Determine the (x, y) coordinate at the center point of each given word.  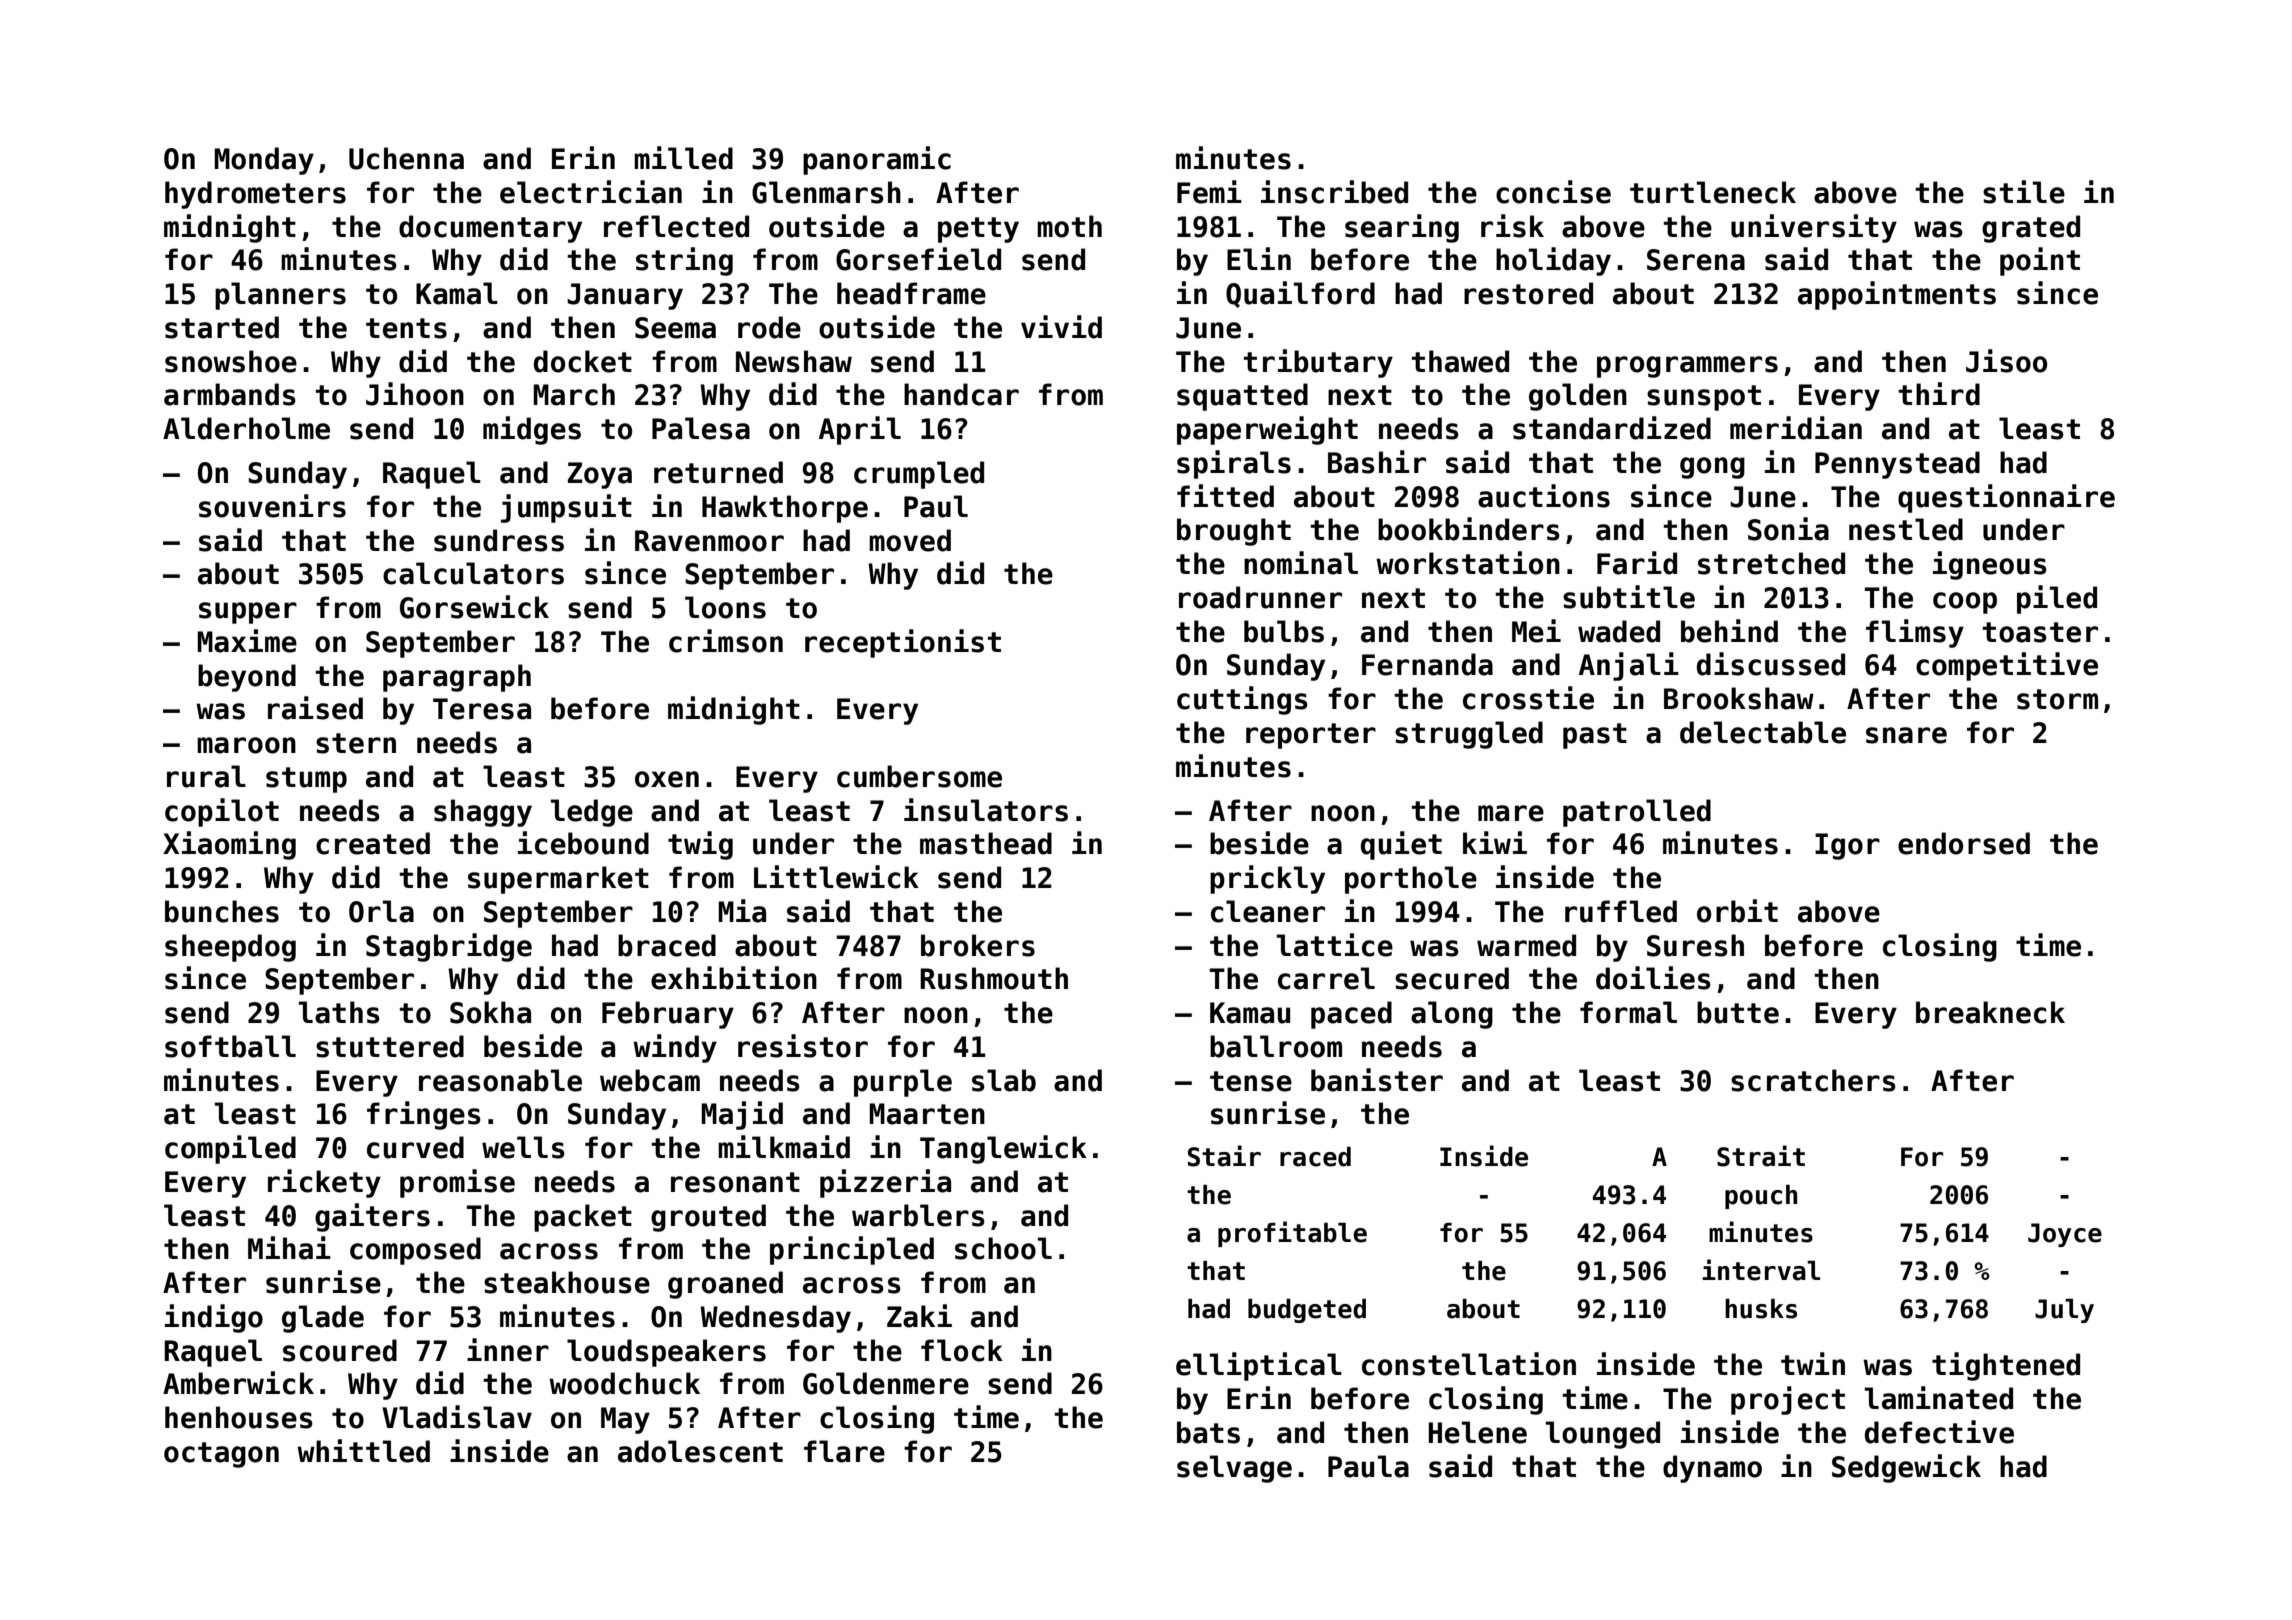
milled (683, 158)
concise (1553, 192)
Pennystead (1897, 465)
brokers (978, 945)
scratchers (1813, 1080)
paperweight (1267, 430)
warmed (1526, 945)
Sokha (490, 1012)
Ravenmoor (709, 541)
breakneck (1990, 1012)
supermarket (558, 880)
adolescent (700, 1451)
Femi (1209, 192)
